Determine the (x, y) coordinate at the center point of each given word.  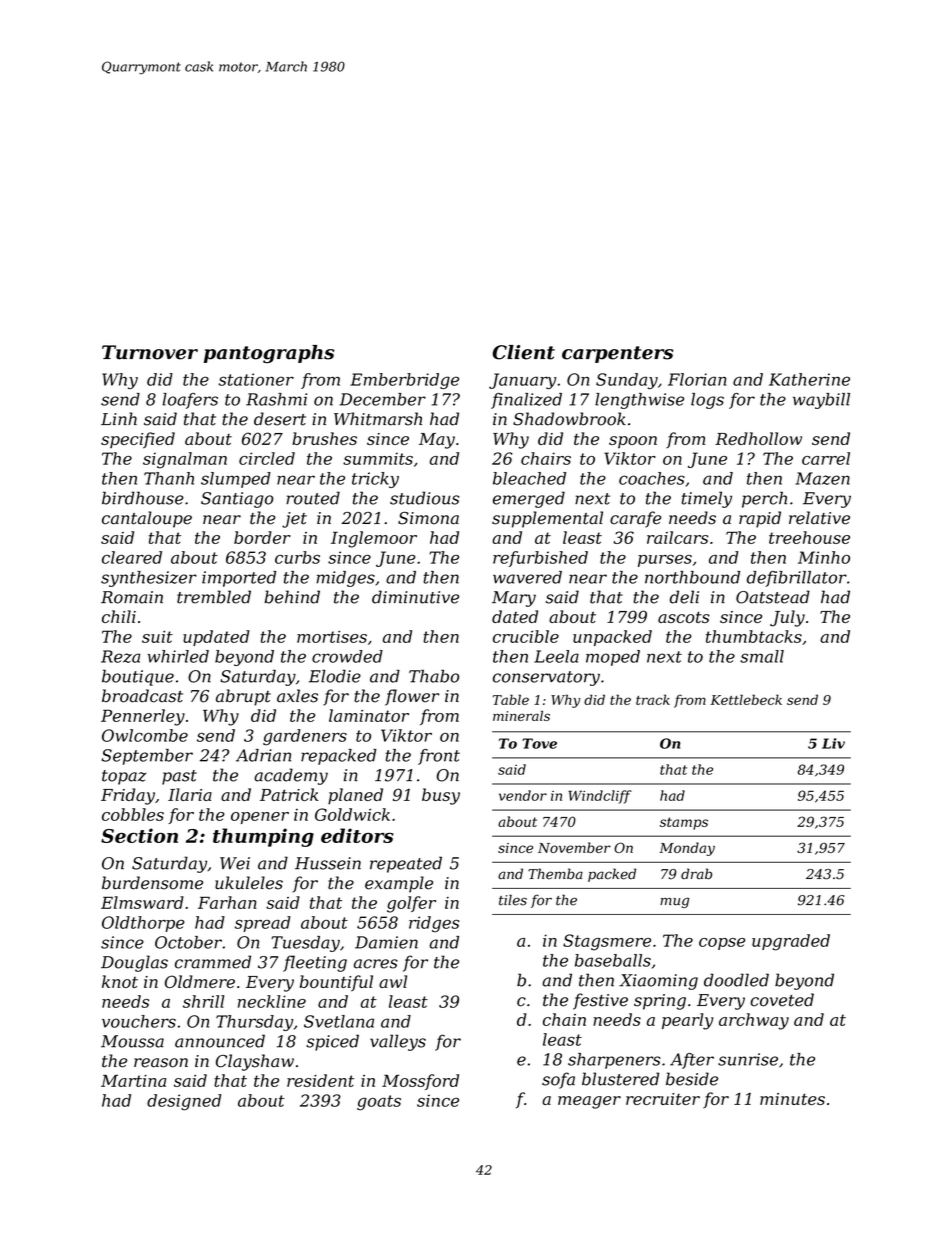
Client (523, 352)
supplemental (547, 519)
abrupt (243, 697)
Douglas (134, 963)
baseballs (613, 960)
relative (819, 518)
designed (184, 1102)
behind (292, 597)
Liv (833, 743)
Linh (119, 418)
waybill (821, 401)
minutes (792, 1099)
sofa (558, 1080)
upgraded (791, 942)
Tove (539, 743)
